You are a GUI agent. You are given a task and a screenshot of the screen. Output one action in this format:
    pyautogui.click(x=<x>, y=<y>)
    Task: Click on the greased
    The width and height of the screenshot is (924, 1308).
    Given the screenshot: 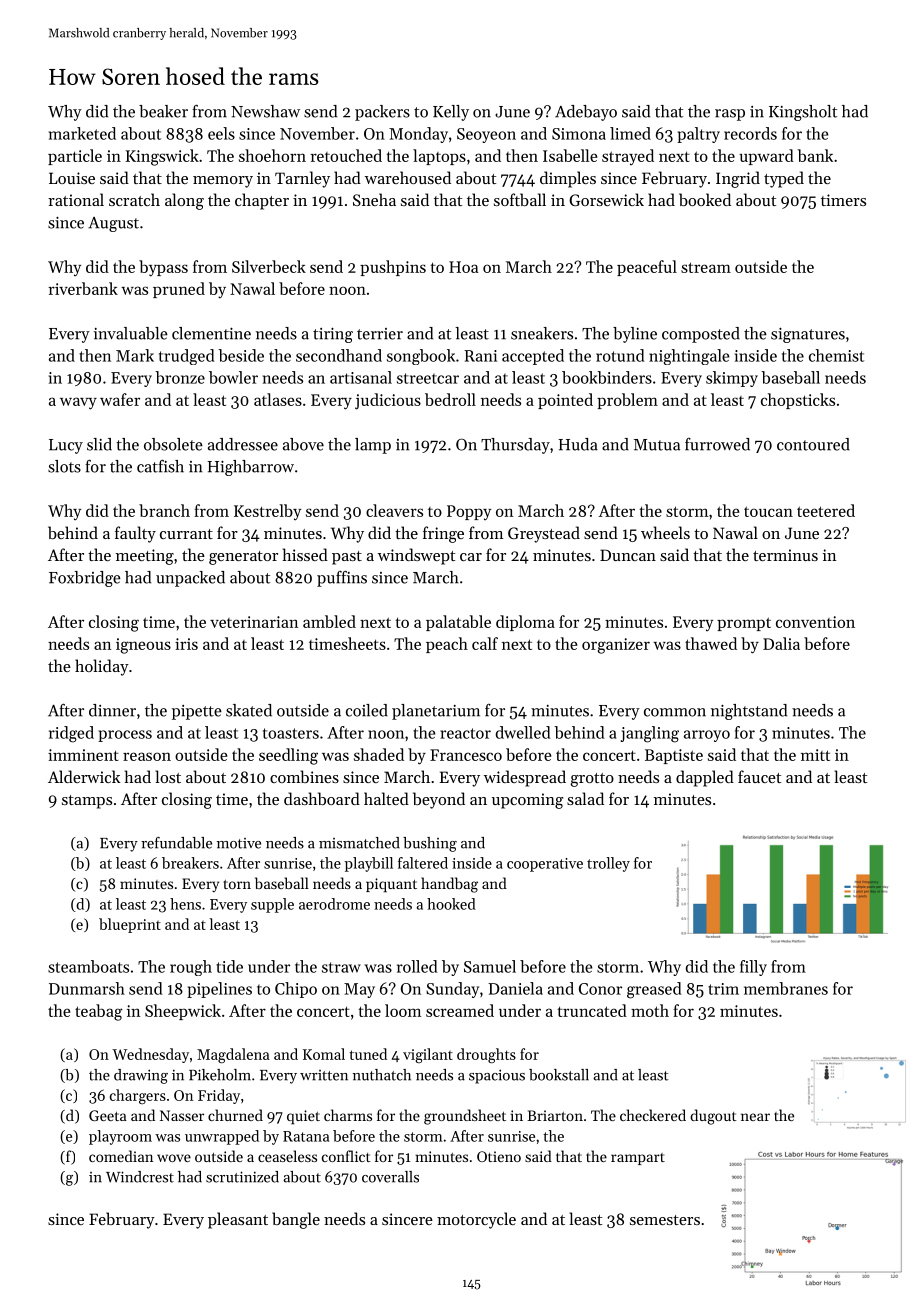 What is the action you would take?
    pyautogui.click(x=654, y=990)
